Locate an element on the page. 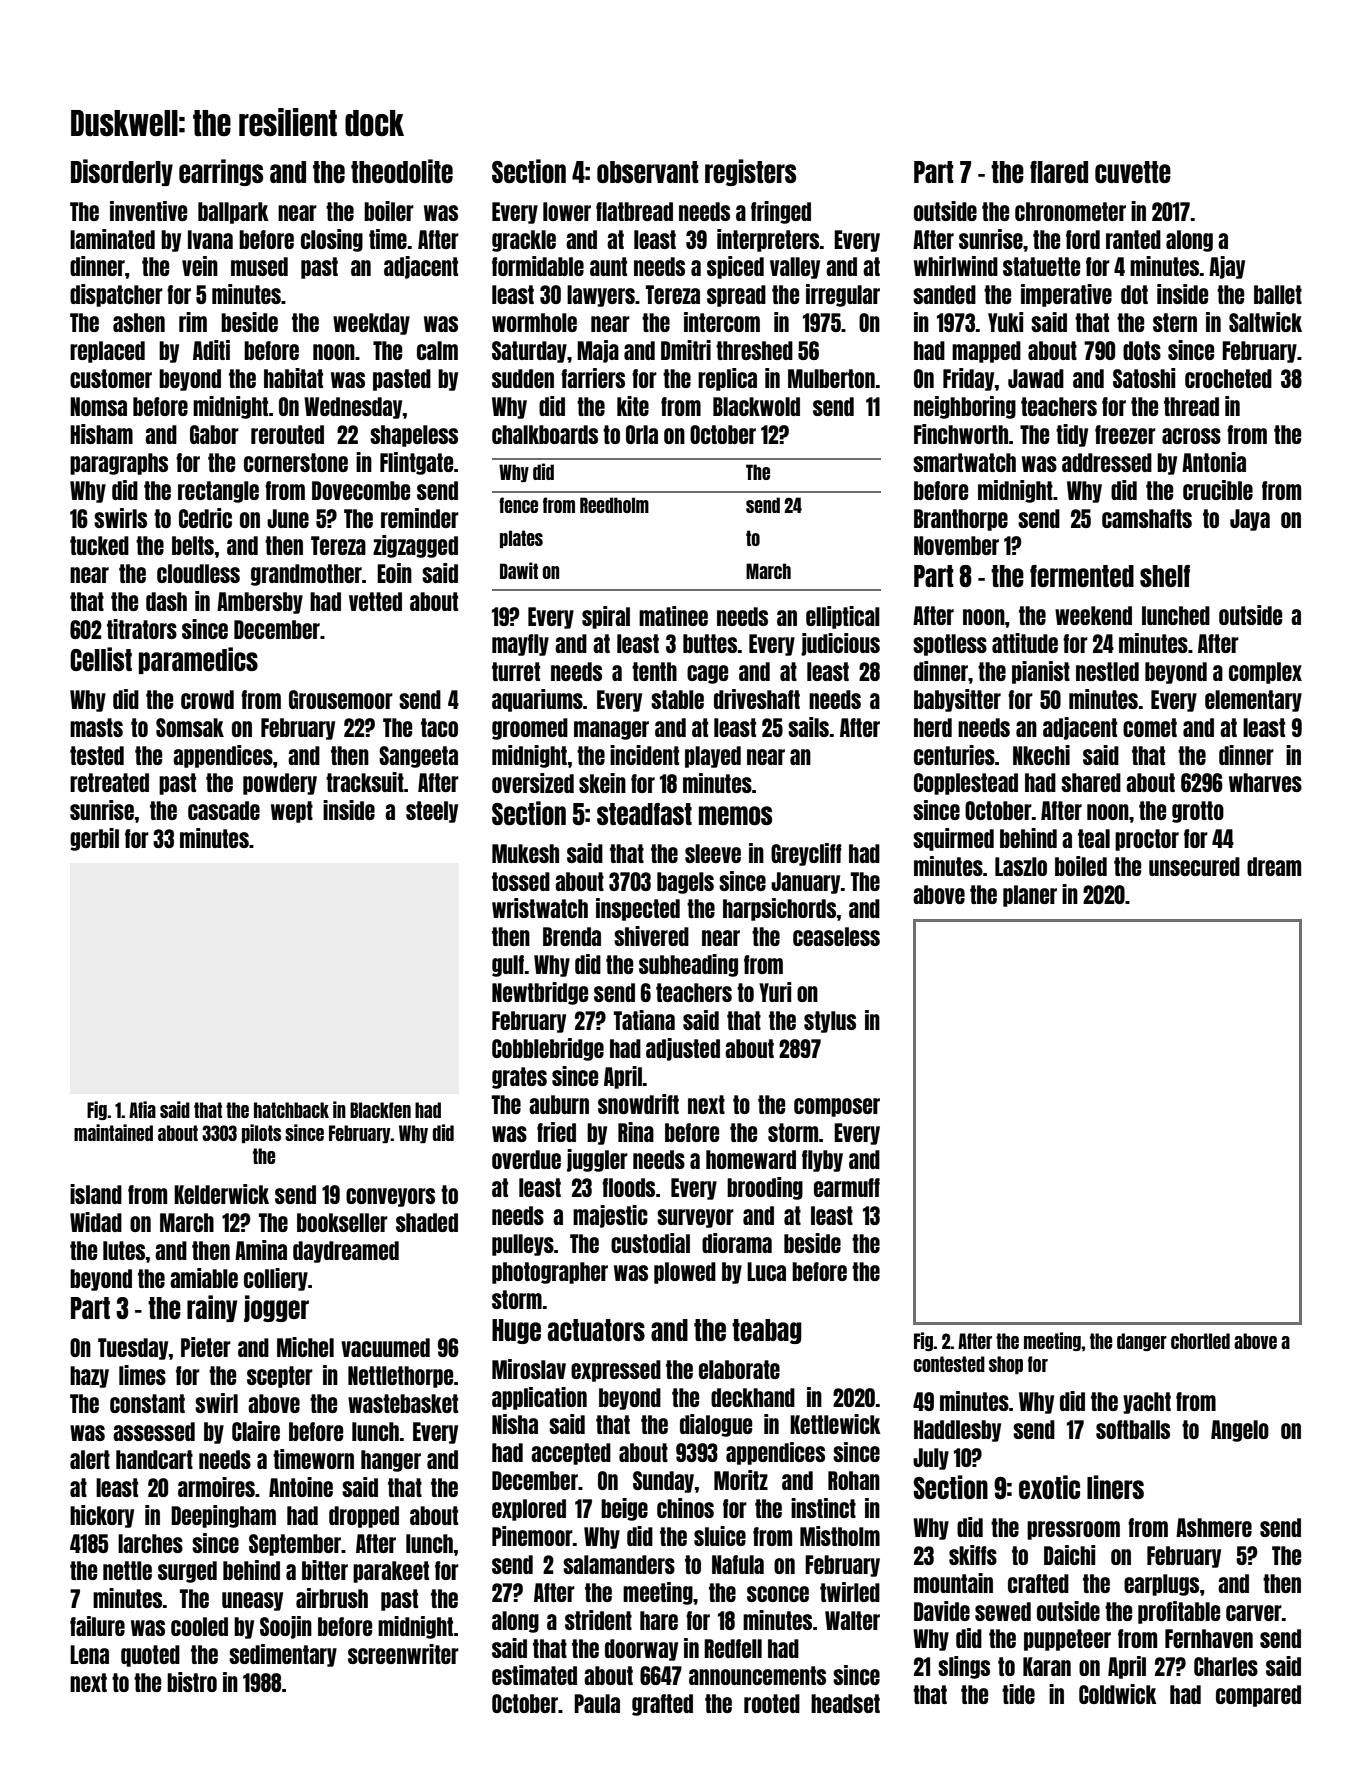 The image size is (1372, 1775). steadfast is located at coordinates (644, 814).
